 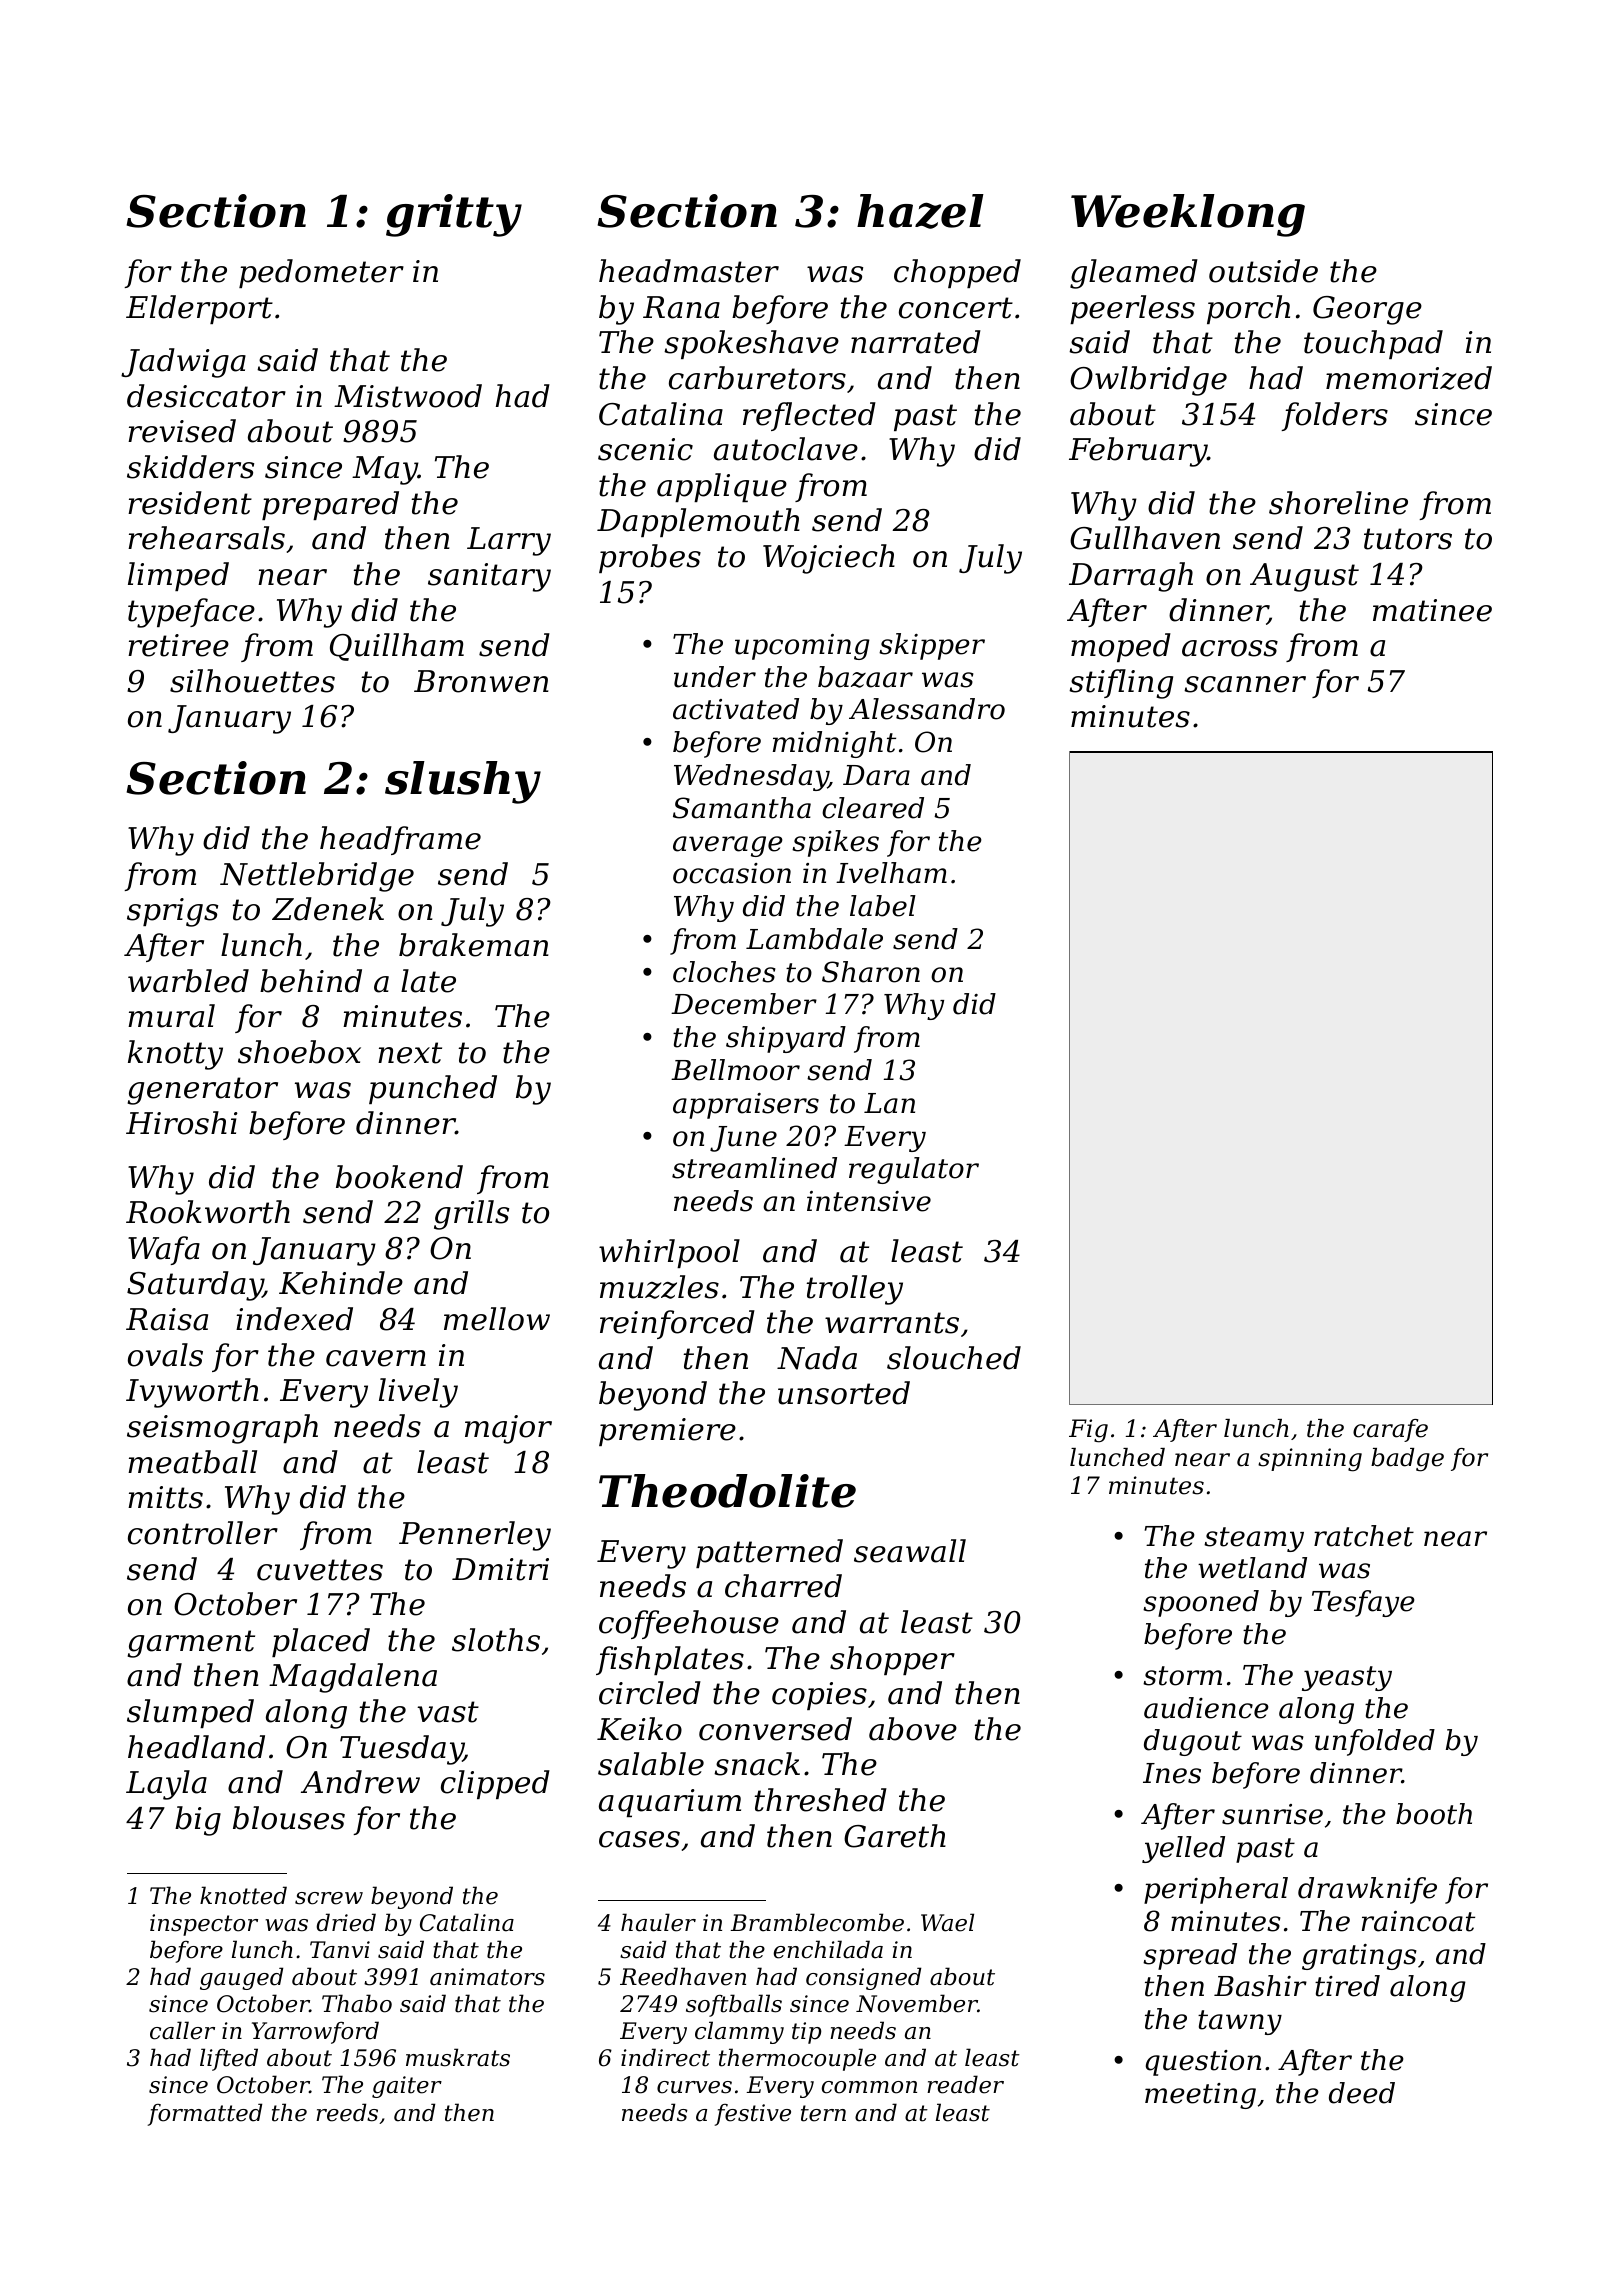 What do you see at coordinates (913, 1729) in the screenshot?
I see `above` at bounding box center [913, 1729].
